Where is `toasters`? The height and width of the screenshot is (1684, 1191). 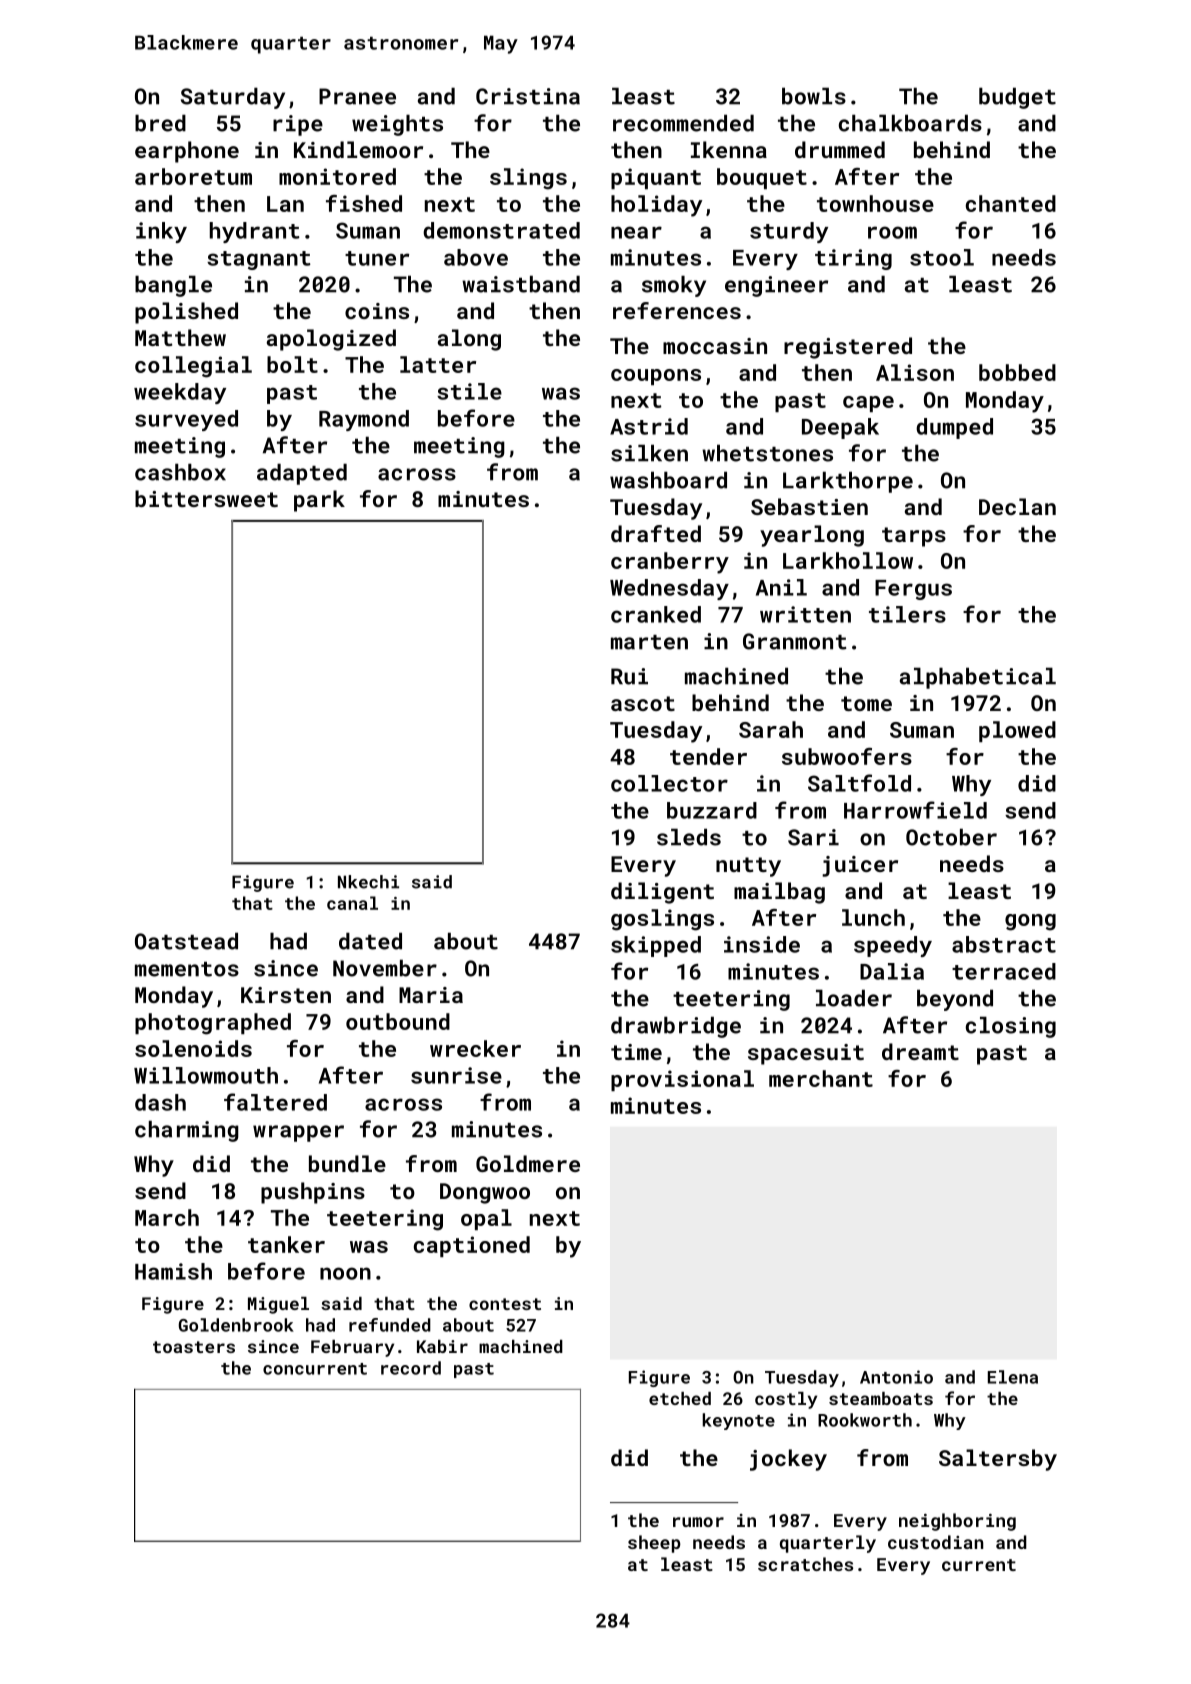
toasters is located at coordinates (194, 1347).
